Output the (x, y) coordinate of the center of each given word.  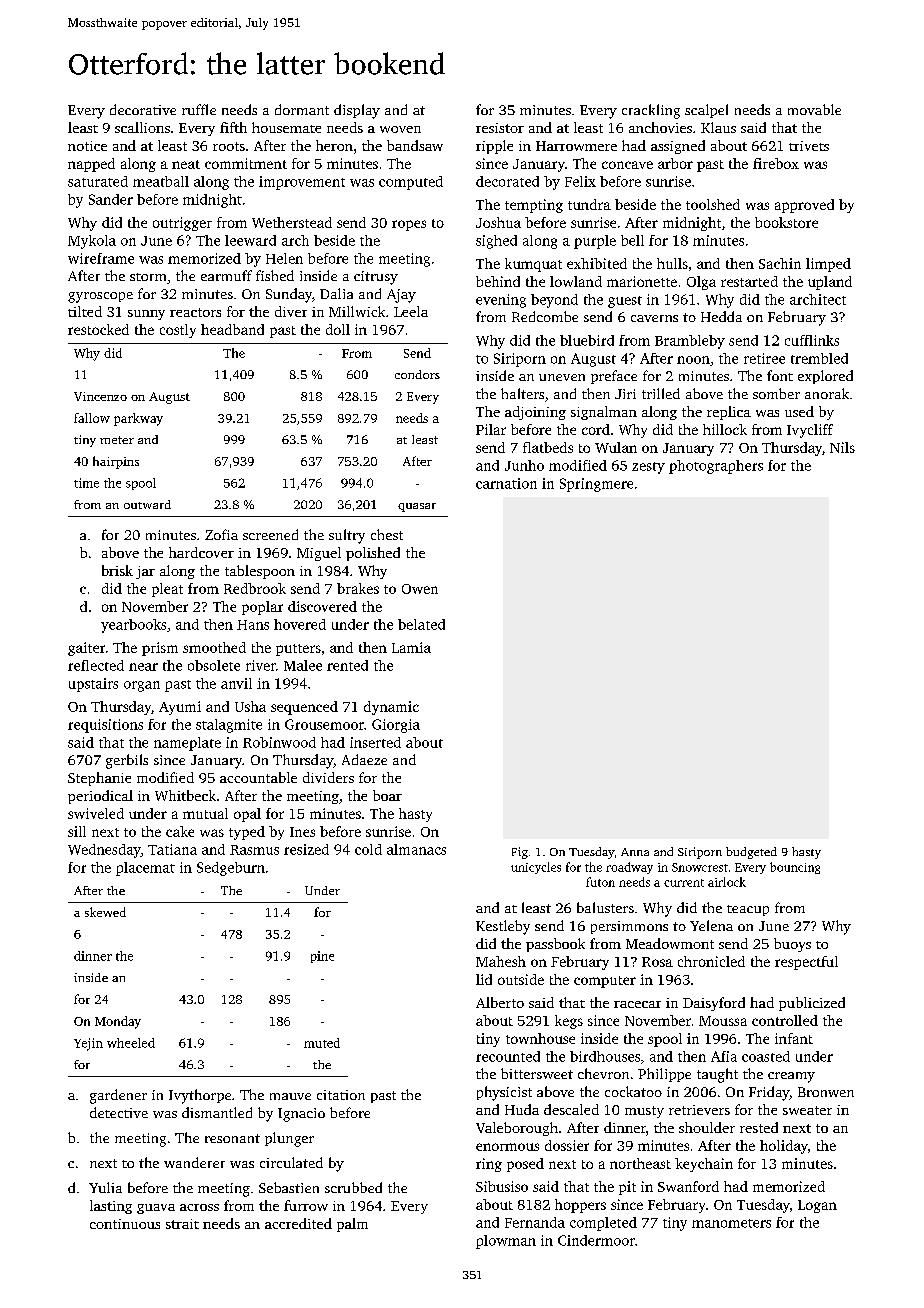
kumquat (533, 265)
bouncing (795, 868)
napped (91, 165)
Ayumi (180, 708)
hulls (672, 263)
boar (387, 795)
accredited (298, 1223)
